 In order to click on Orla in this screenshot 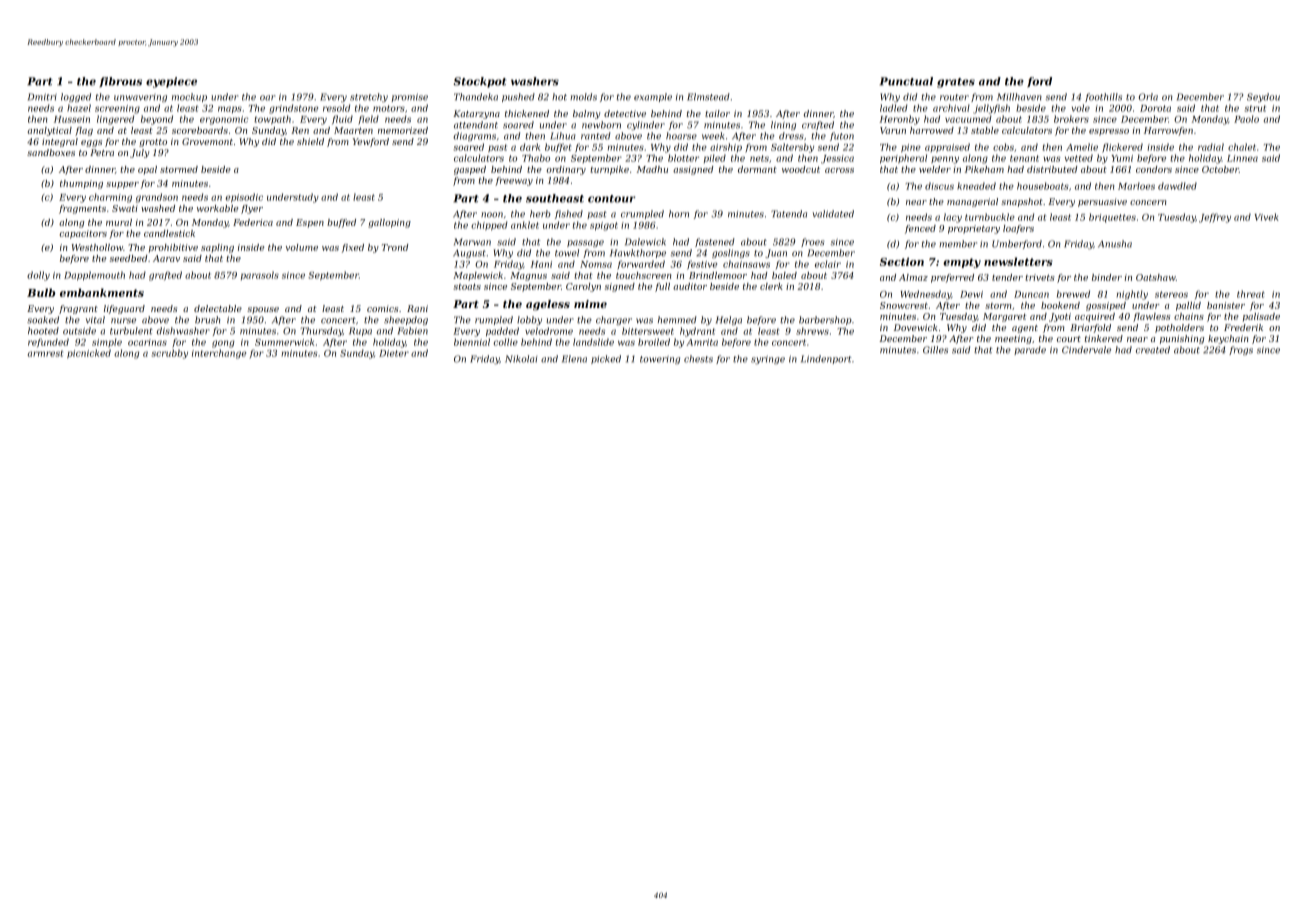, I will do `click(1148, 97)`.
